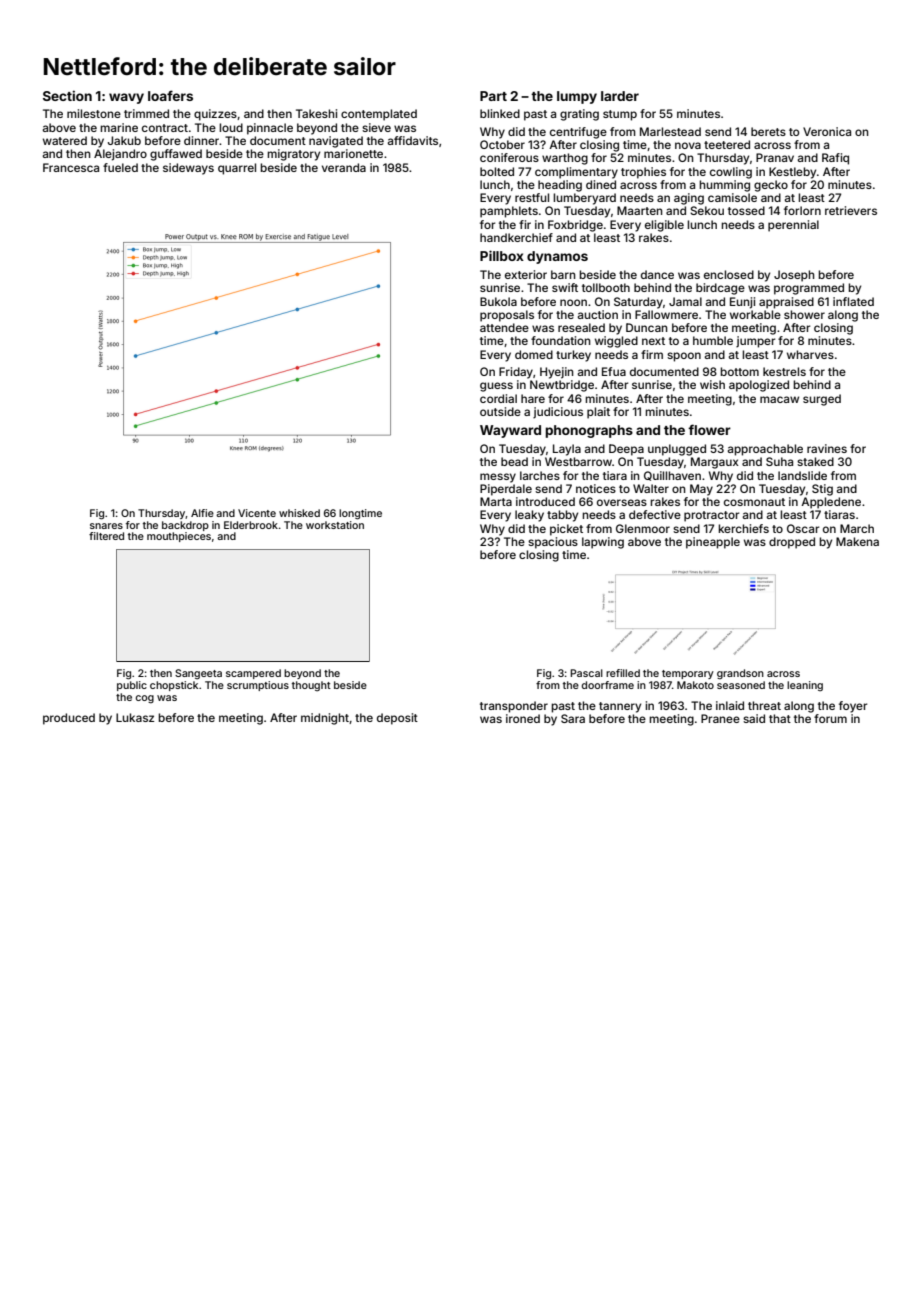  I want to click on sideways, so click(188, 169).
